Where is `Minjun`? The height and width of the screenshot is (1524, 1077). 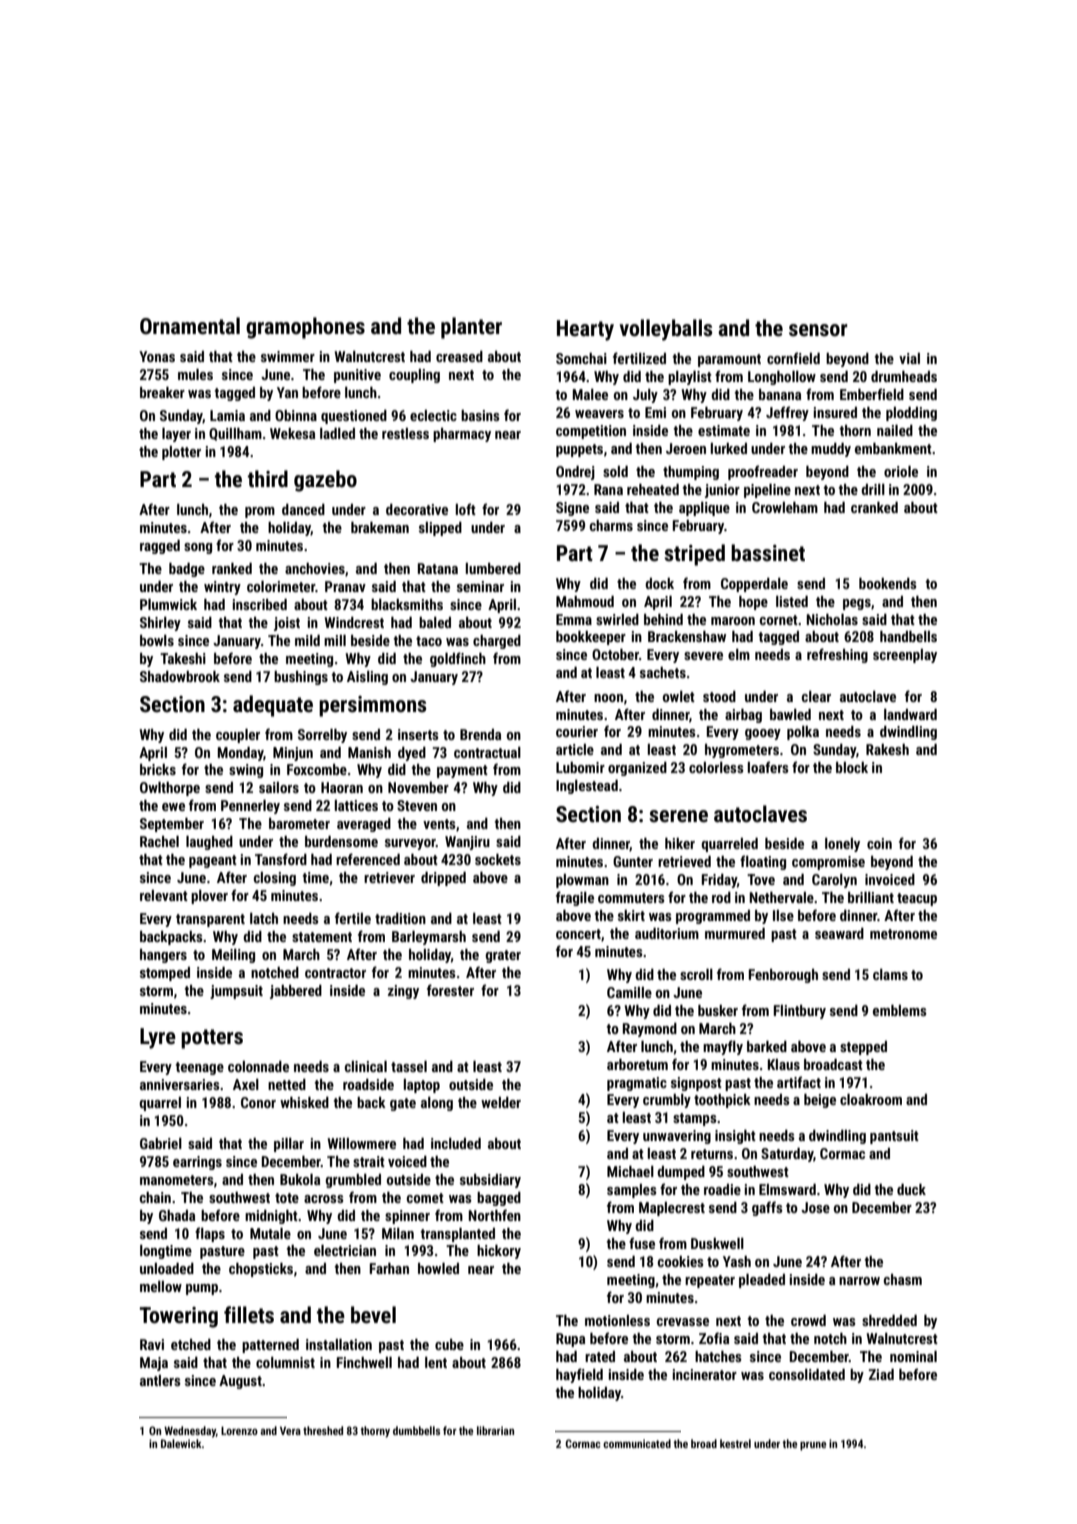 Minjun is located at coordinates (293, 754).
